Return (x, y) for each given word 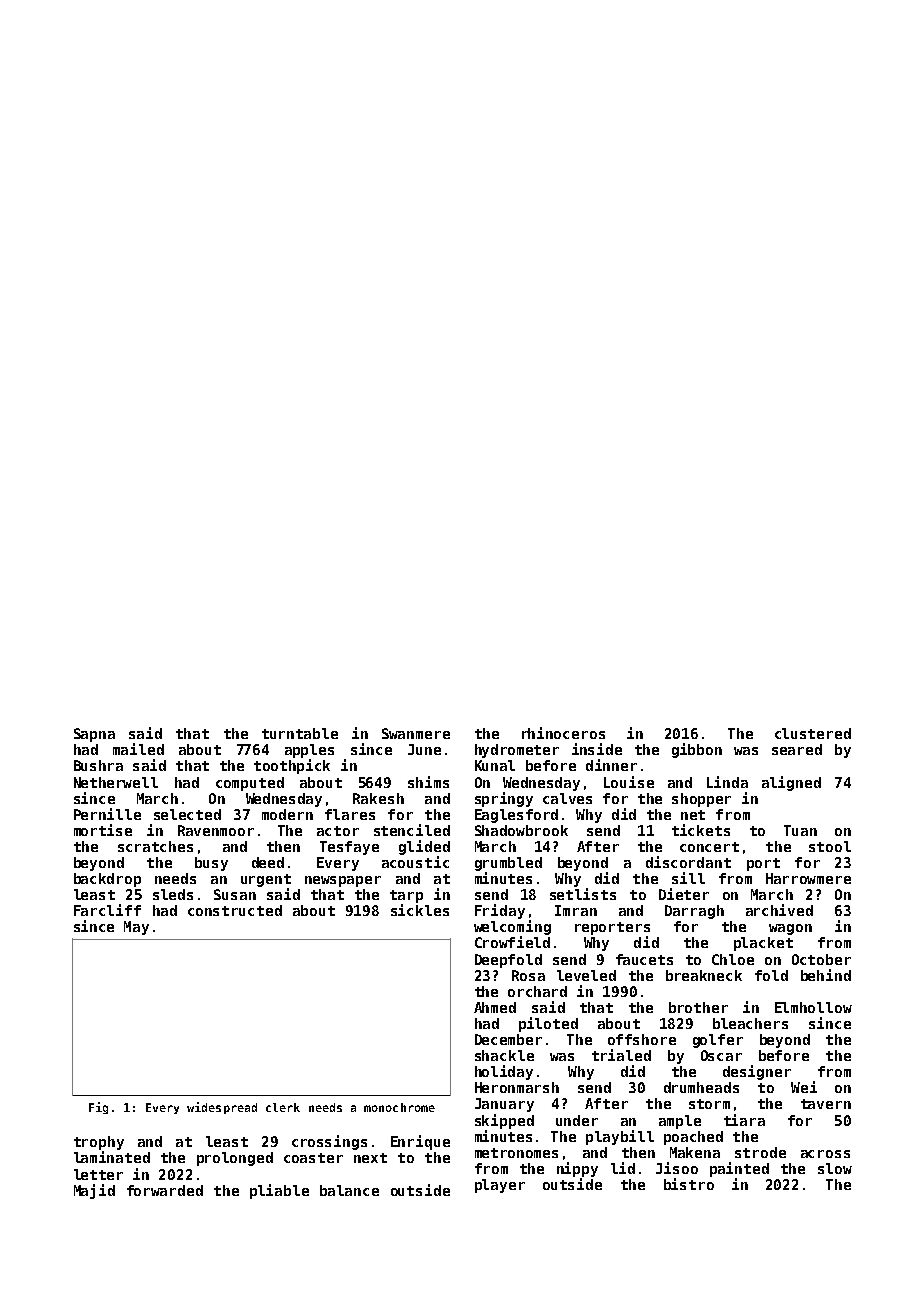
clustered (813, 733)
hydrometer (517, 751)
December (508, 1039)
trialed (621, 1055)
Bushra (98, 765)
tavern (826, 1104)
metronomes (516, 1153)
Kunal (495, 765)
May (136, 928)
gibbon (697, 750)
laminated (112, 1157)
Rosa (528, 975)
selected (187, 814)
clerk (283, 1107)
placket (763, 944)
